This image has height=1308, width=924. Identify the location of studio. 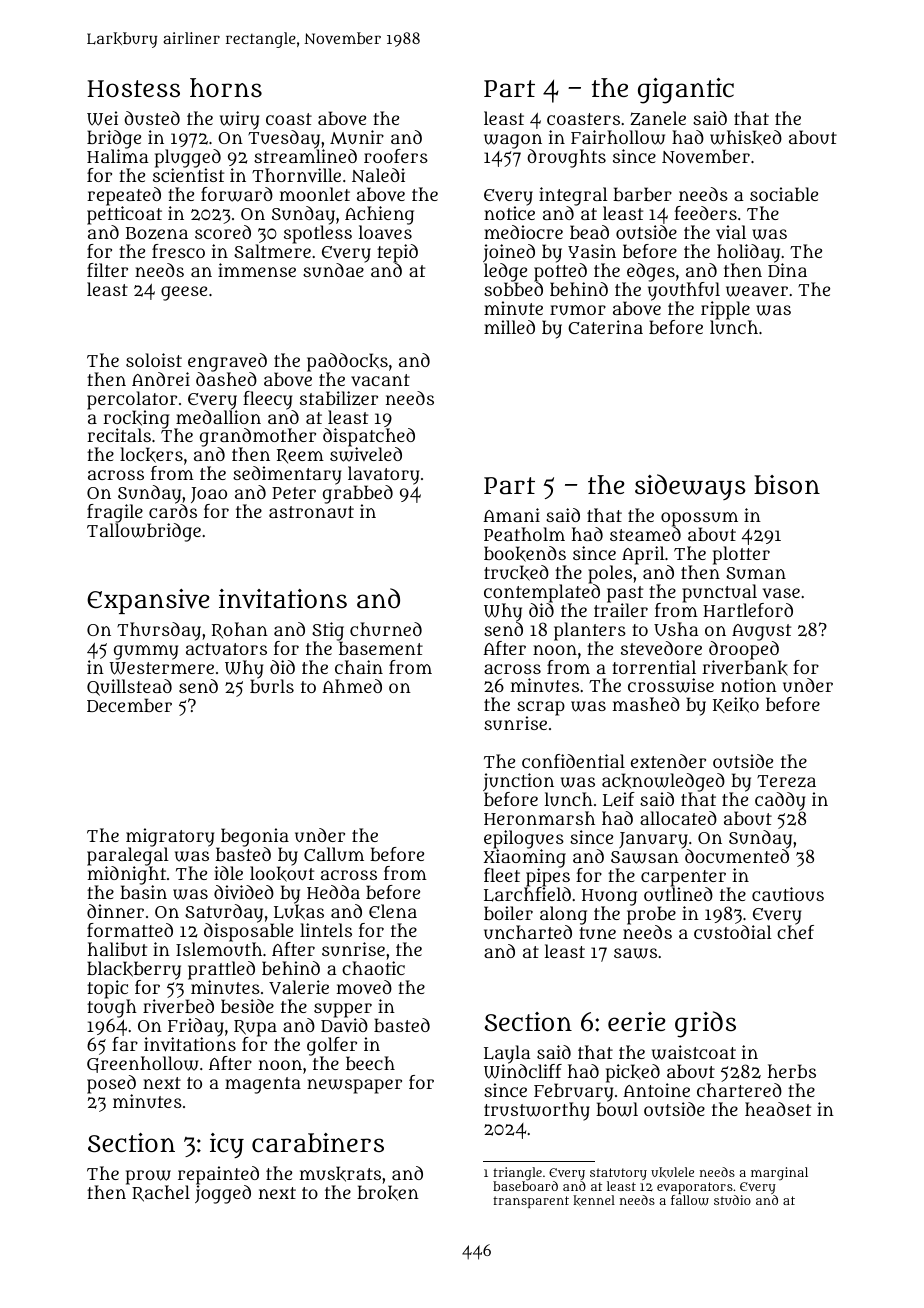
(732, 1200).
